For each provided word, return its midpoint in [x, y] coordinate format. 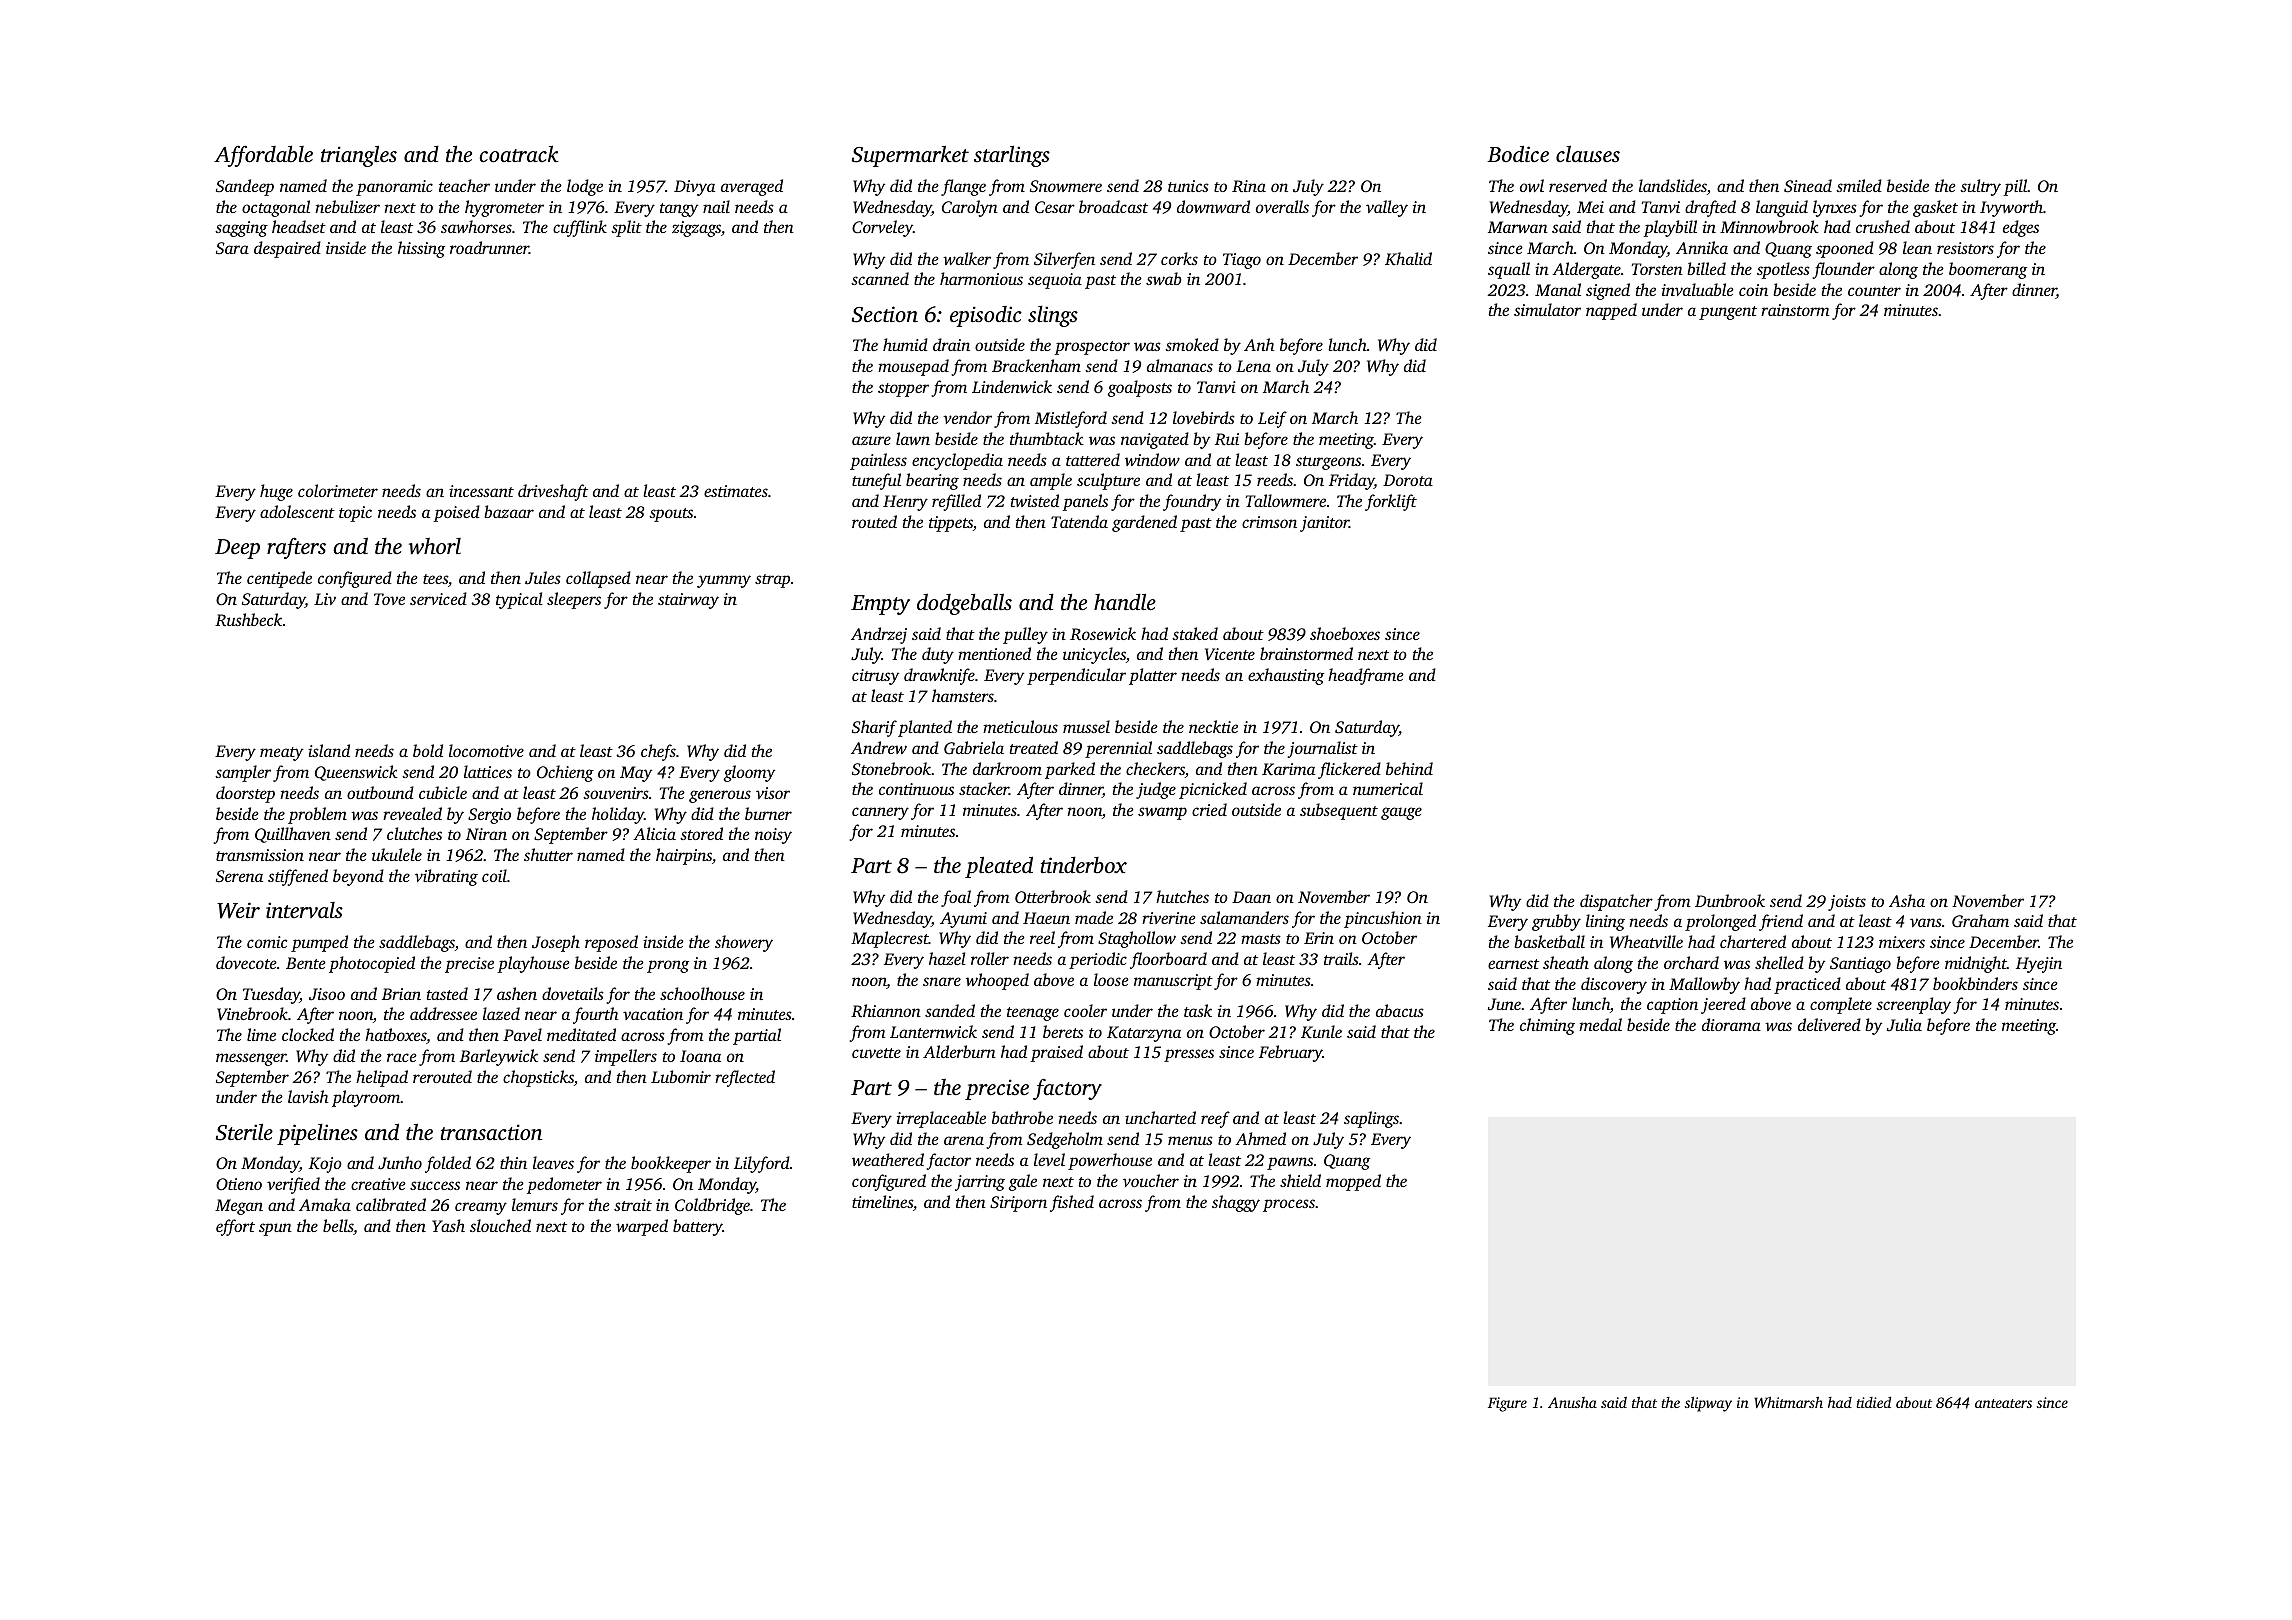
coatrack [519, 153]
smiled [1859, 185]
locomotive [486, 750]
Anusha [1572, 1402]
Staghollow [1137, 939]
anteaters [2003, 1403]
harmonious [981, 278]
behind [1409, 768]
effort [235, 1227]
